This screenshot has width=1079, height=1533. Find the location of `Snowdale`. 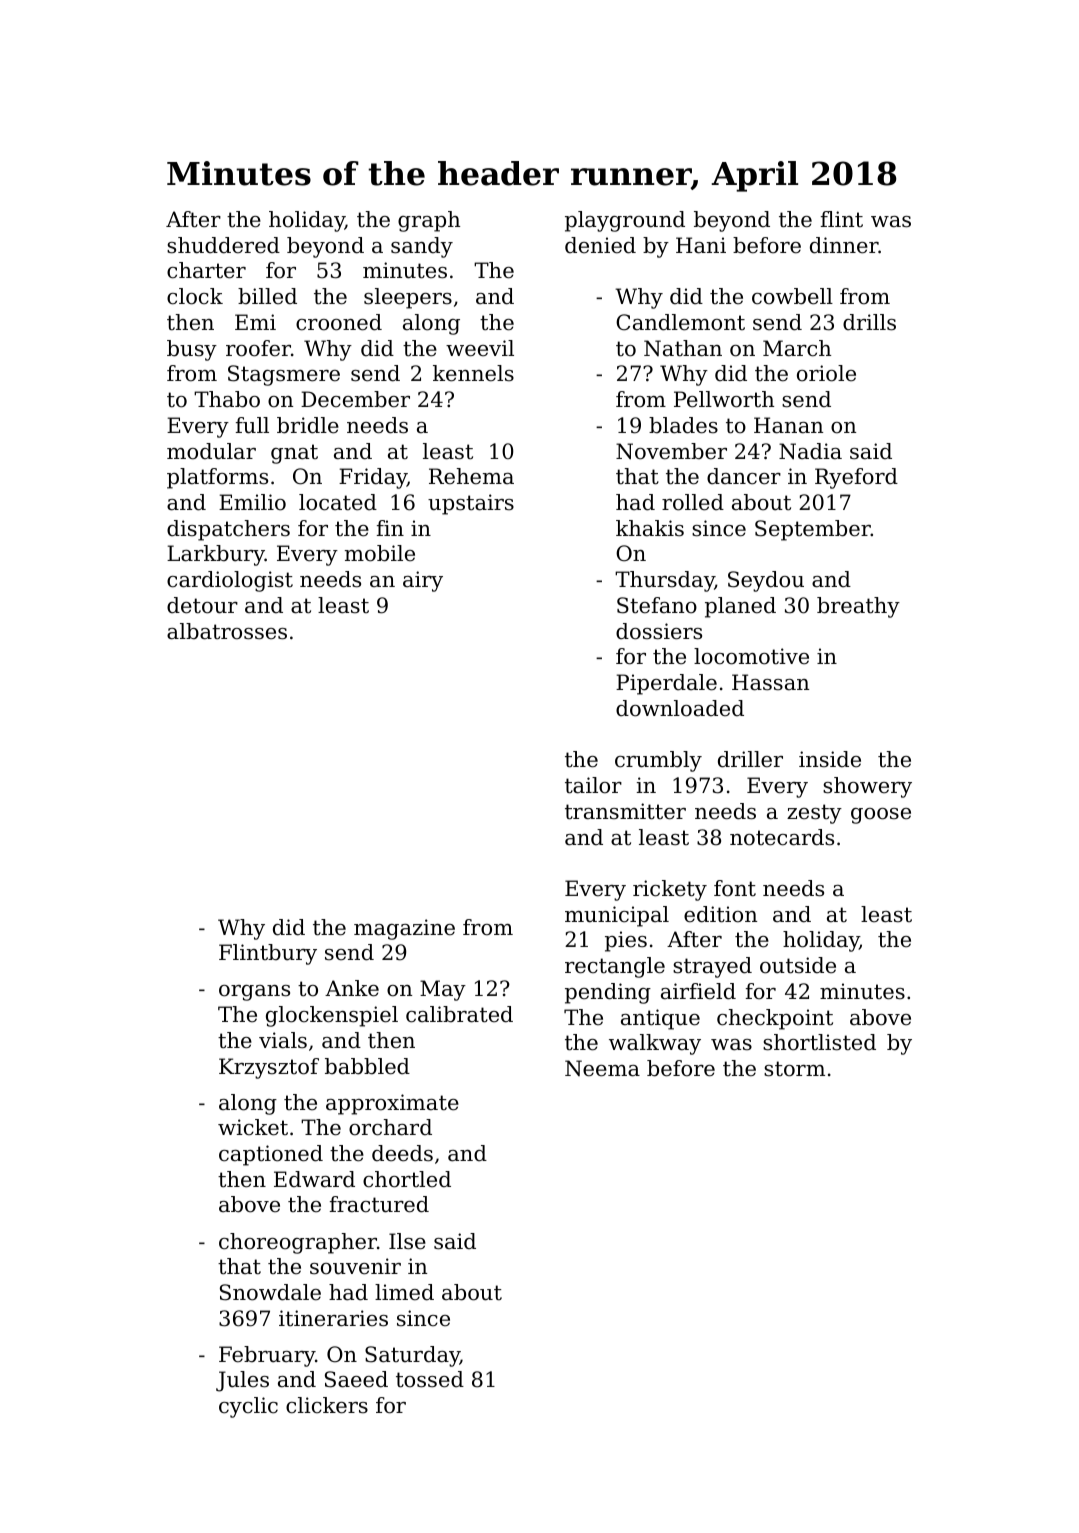

Snowdale is located at coordinates (270, 1292).
